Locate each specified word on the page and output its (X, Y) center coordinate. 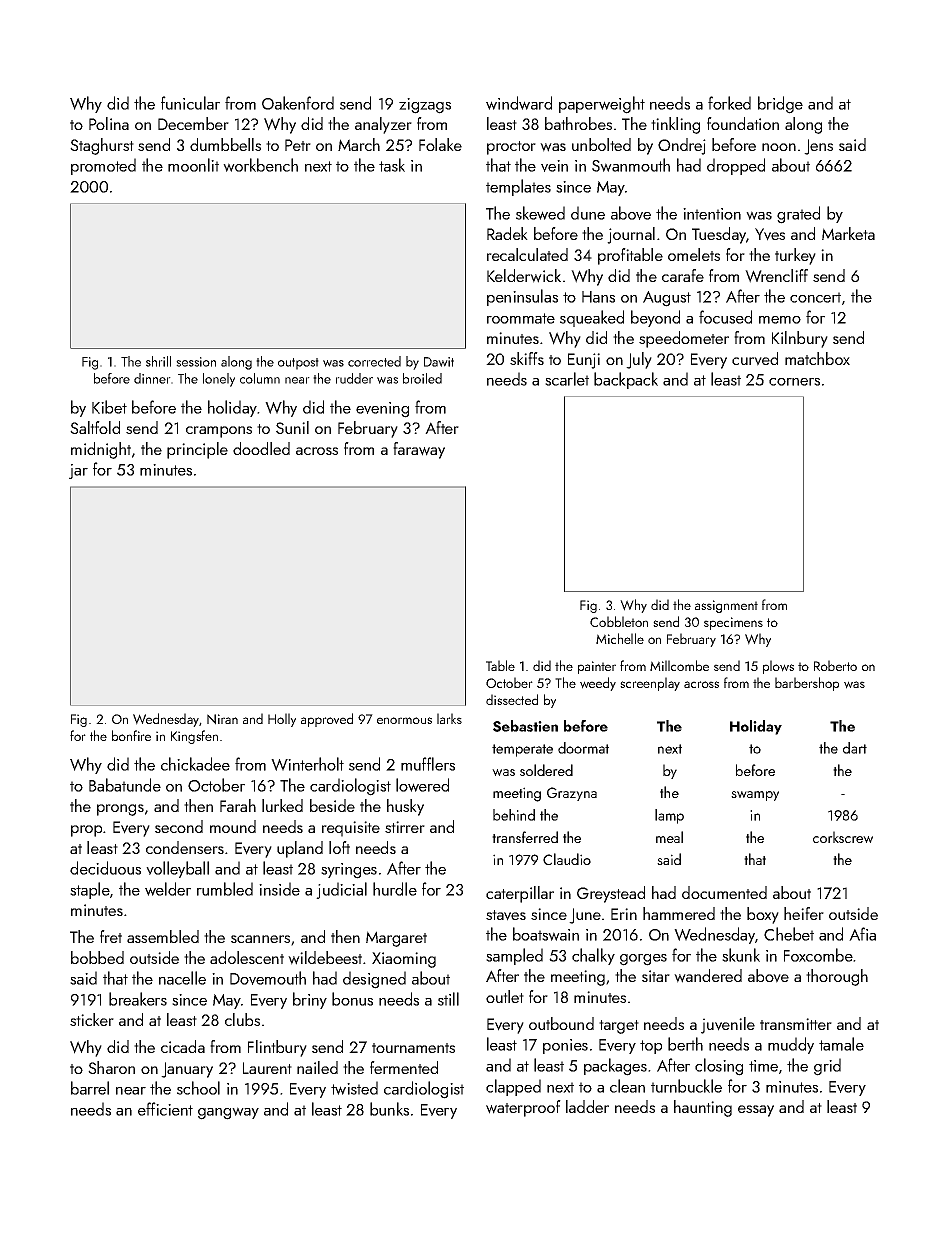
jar (78, 471)
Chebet (789, 934)
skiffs (527, 358)
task (392, 165)
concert (815, 297)
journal (631, 235)
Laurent (267, 1068)
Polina (109, 123)
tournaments (413, 1048)
